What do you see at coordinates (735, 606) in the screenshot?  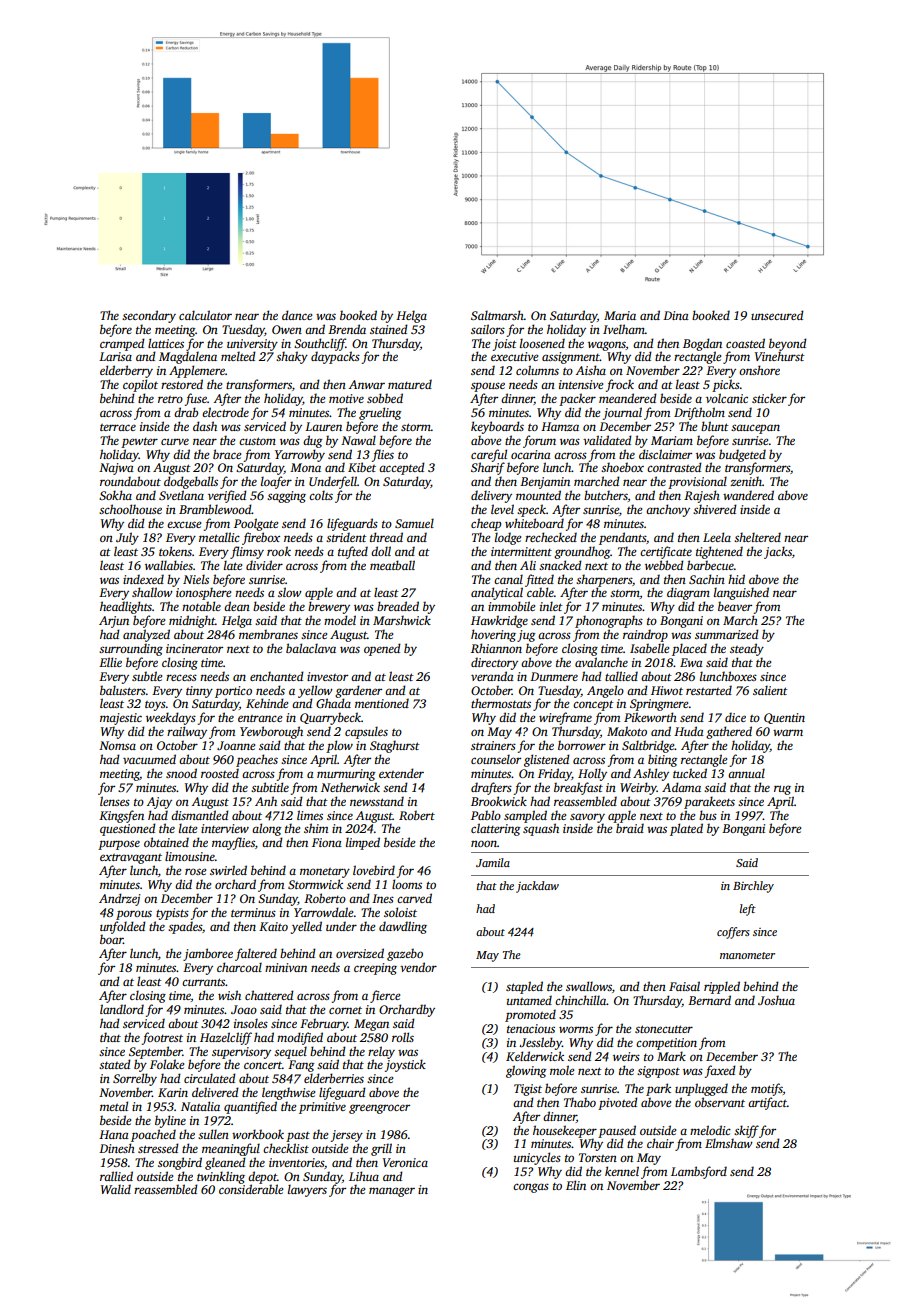 I see `beaver` at bounding box center [735, 606].
